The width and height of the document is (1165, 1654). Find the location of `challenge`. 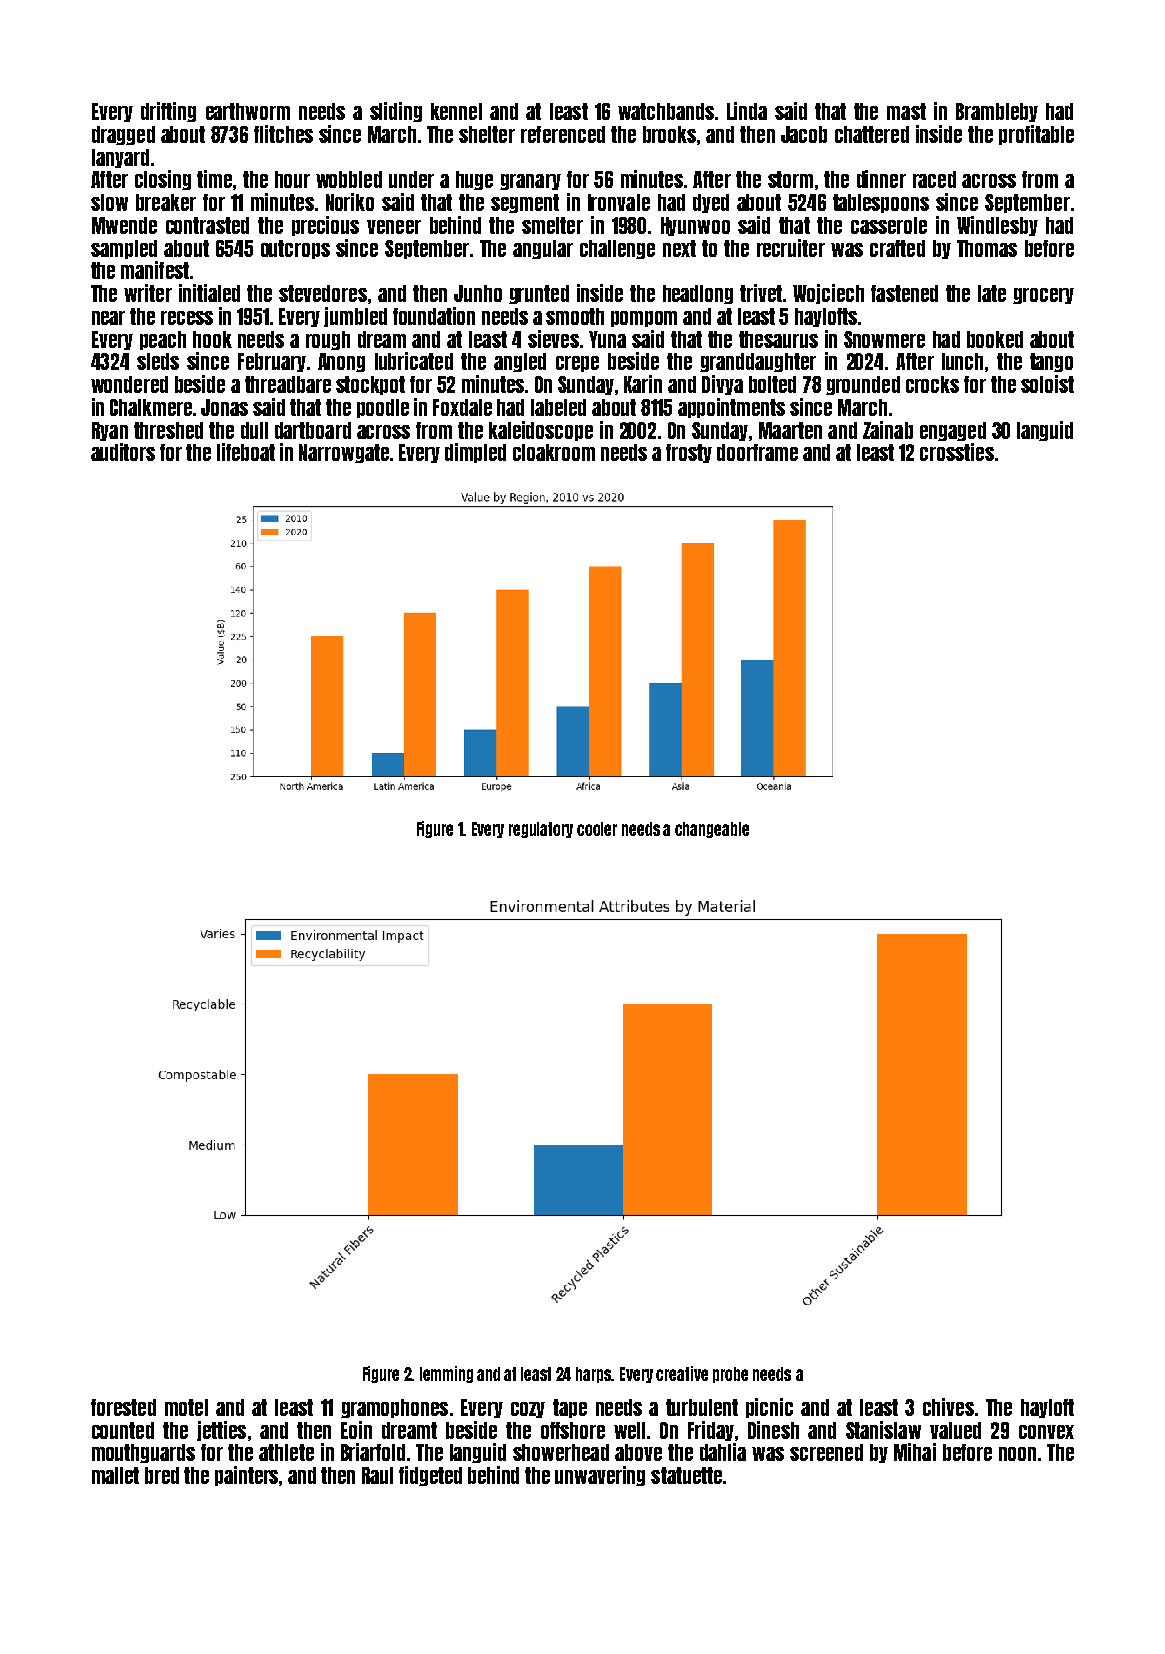

challenge is located at coordinates (617, 249).
